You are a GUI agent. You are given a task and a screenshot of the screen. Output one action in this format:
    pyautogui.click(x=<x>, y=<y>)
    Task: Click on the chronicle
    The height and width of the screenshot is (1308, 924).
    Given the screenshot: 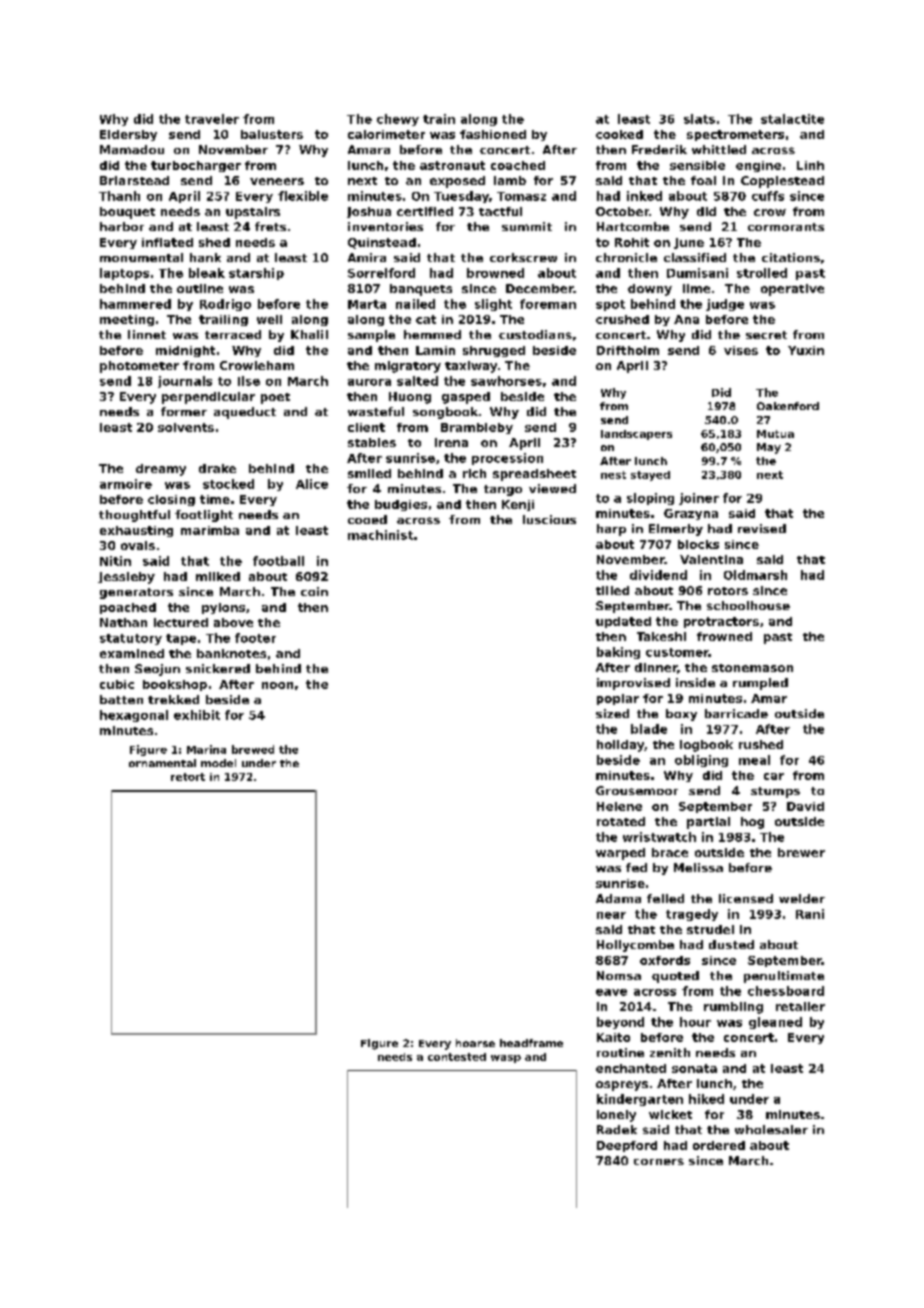 What is the action you would take?
    pyautogui.click(x=626, y=257)
